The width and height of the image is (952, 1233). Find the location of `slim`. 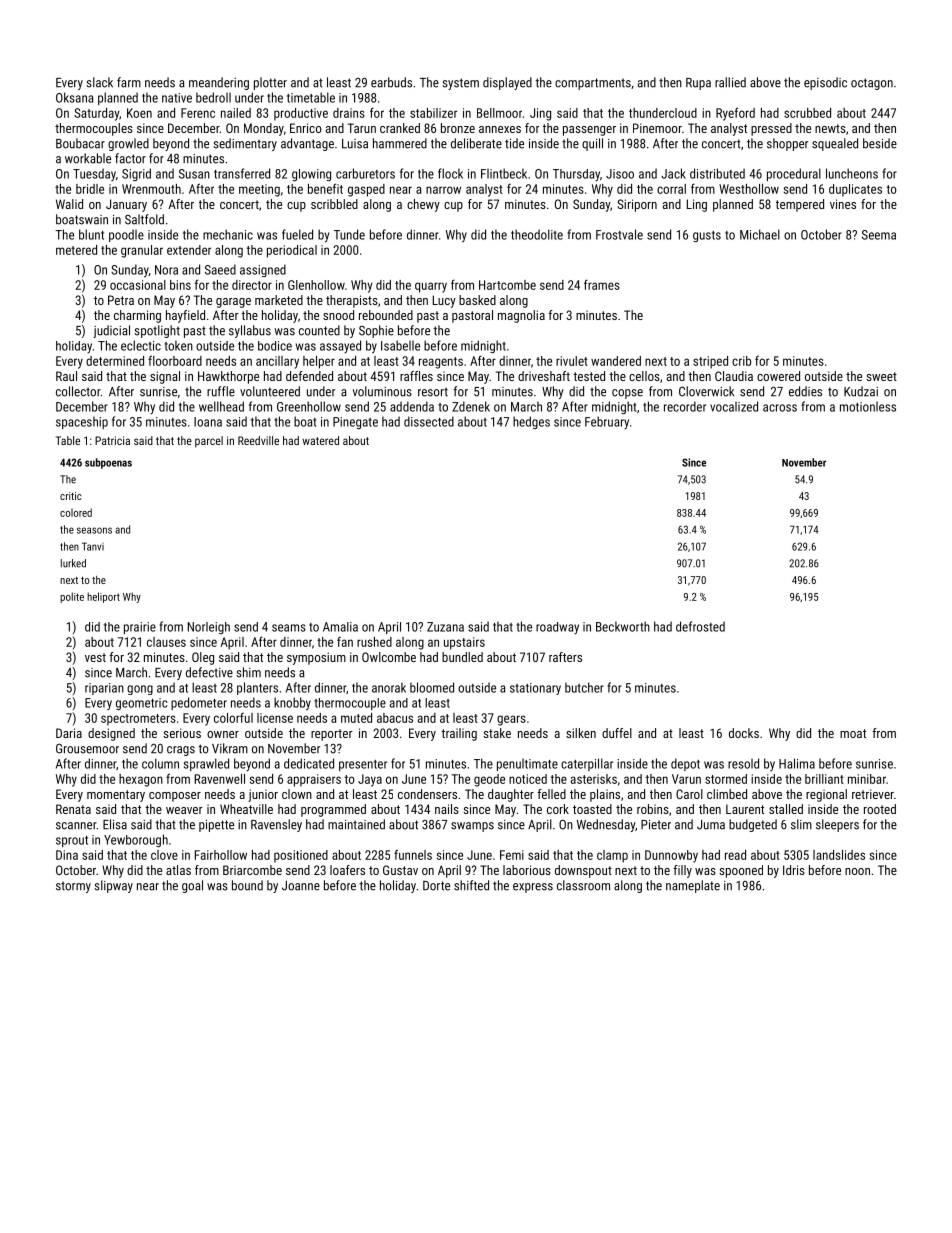

slim is located at coordinates (801, 824).
